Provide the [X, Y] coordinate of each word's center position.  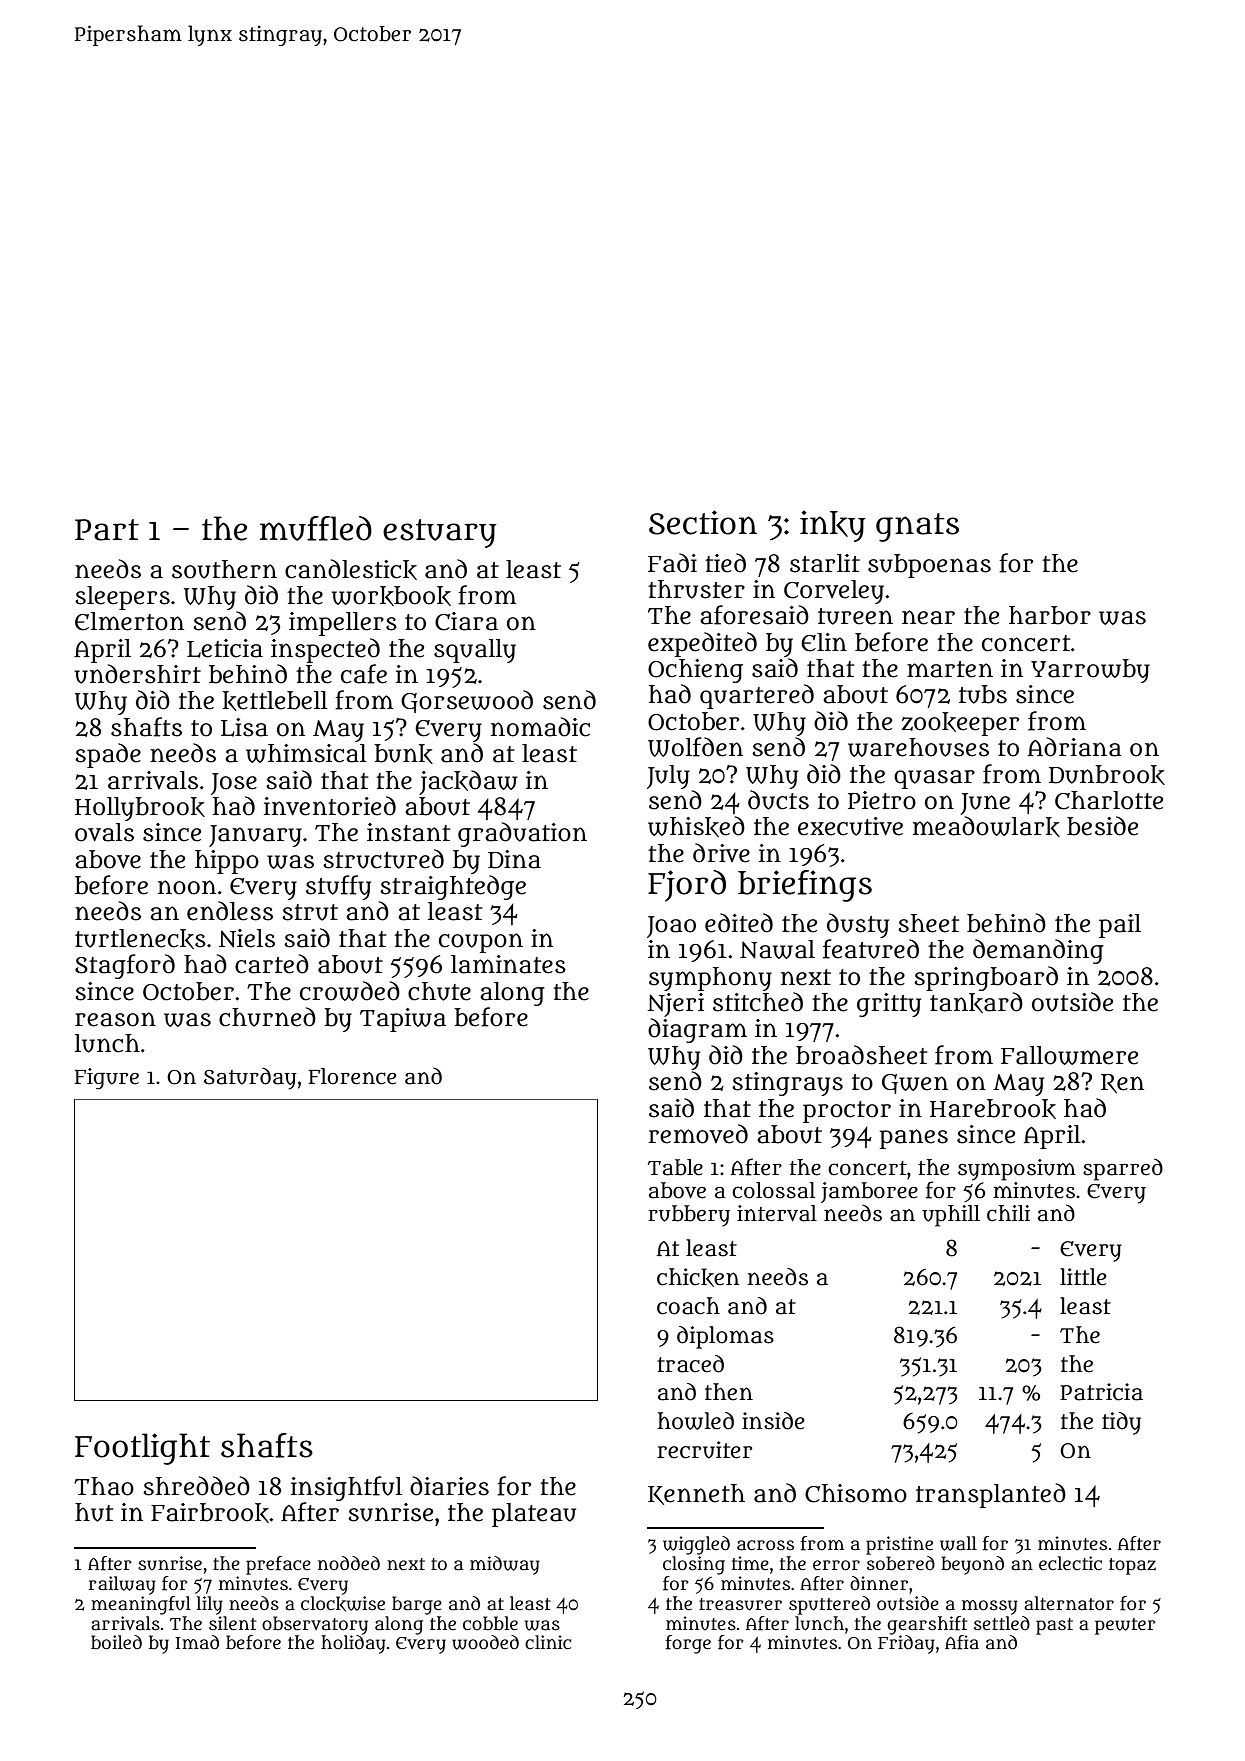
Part [107, 530]
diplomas [725, 1337]
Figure [107, 1079]
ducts [778, 800]
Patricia [1101, 1392]
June [985, 804]
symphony [710, 979]
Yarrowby [1090, 671]
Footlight [142, 1449]
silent [232, 1623]
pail [1120, 926]
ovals [104, 832]
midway [505, 1565]
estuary [440, 533]
